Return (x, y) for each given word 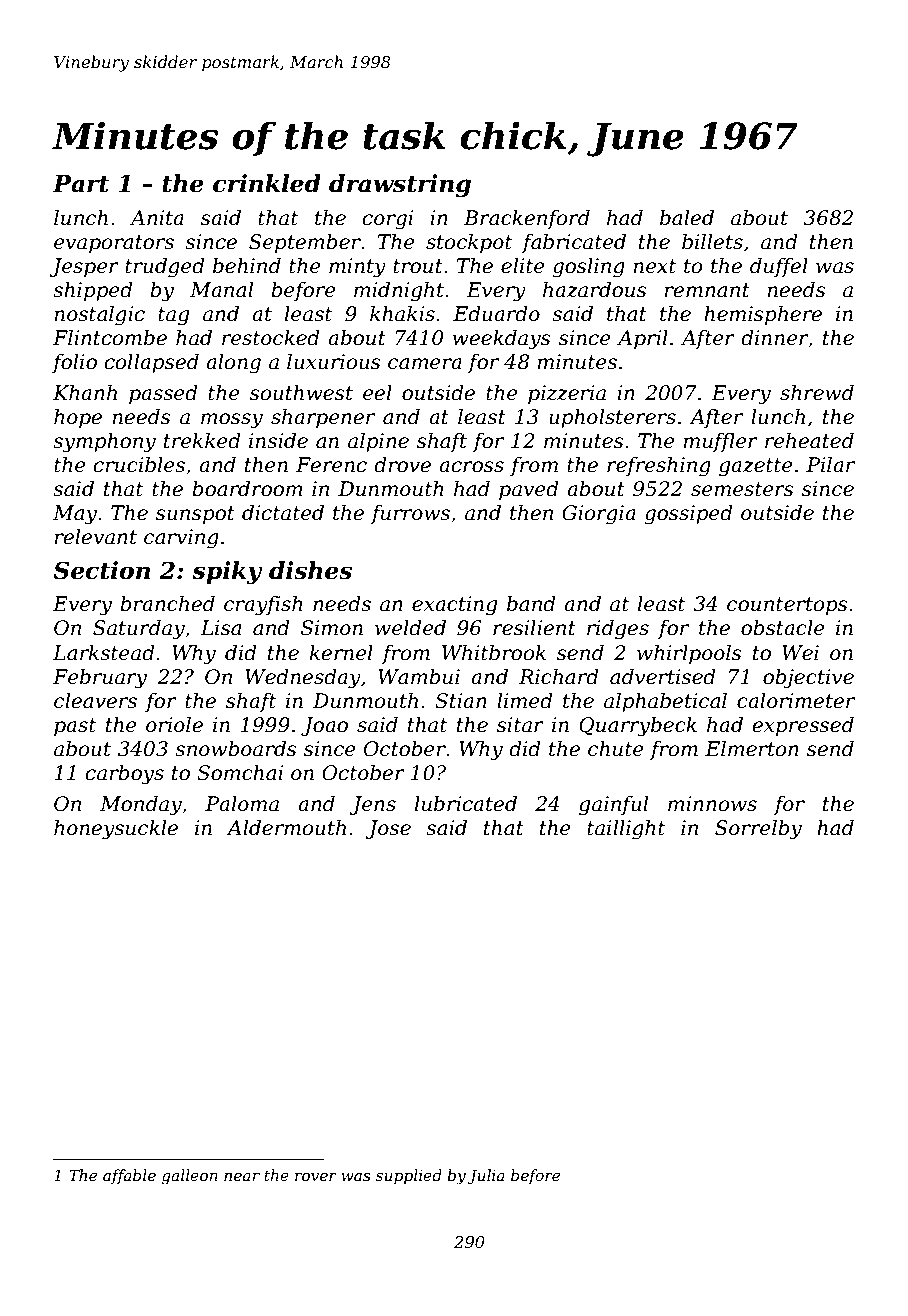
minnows (712, 804)
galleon (190, 1177)
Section (101, 570)
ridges (618, 630)
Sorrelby (758, 830)
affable (129, 1176)
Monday (141, 806)
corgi (388, 220)
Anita (157, 218)
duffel (779, 267)
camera (425, 364)
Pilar (830, 465)
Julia (486, 1176)
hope (78, 418)
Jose (388, 829)
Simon (332, 628)
